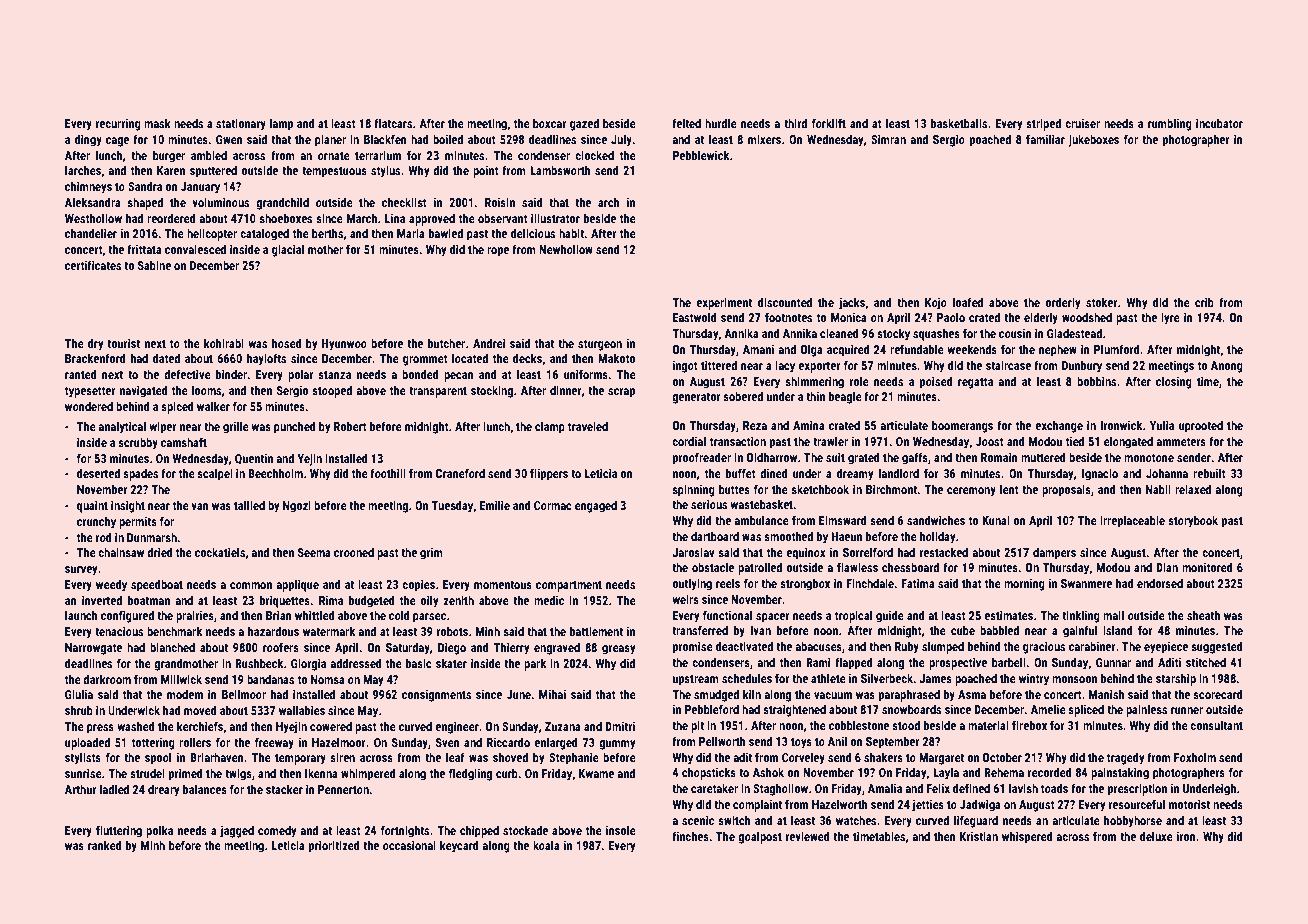  I want to click on recurring, so click(118, 125).
